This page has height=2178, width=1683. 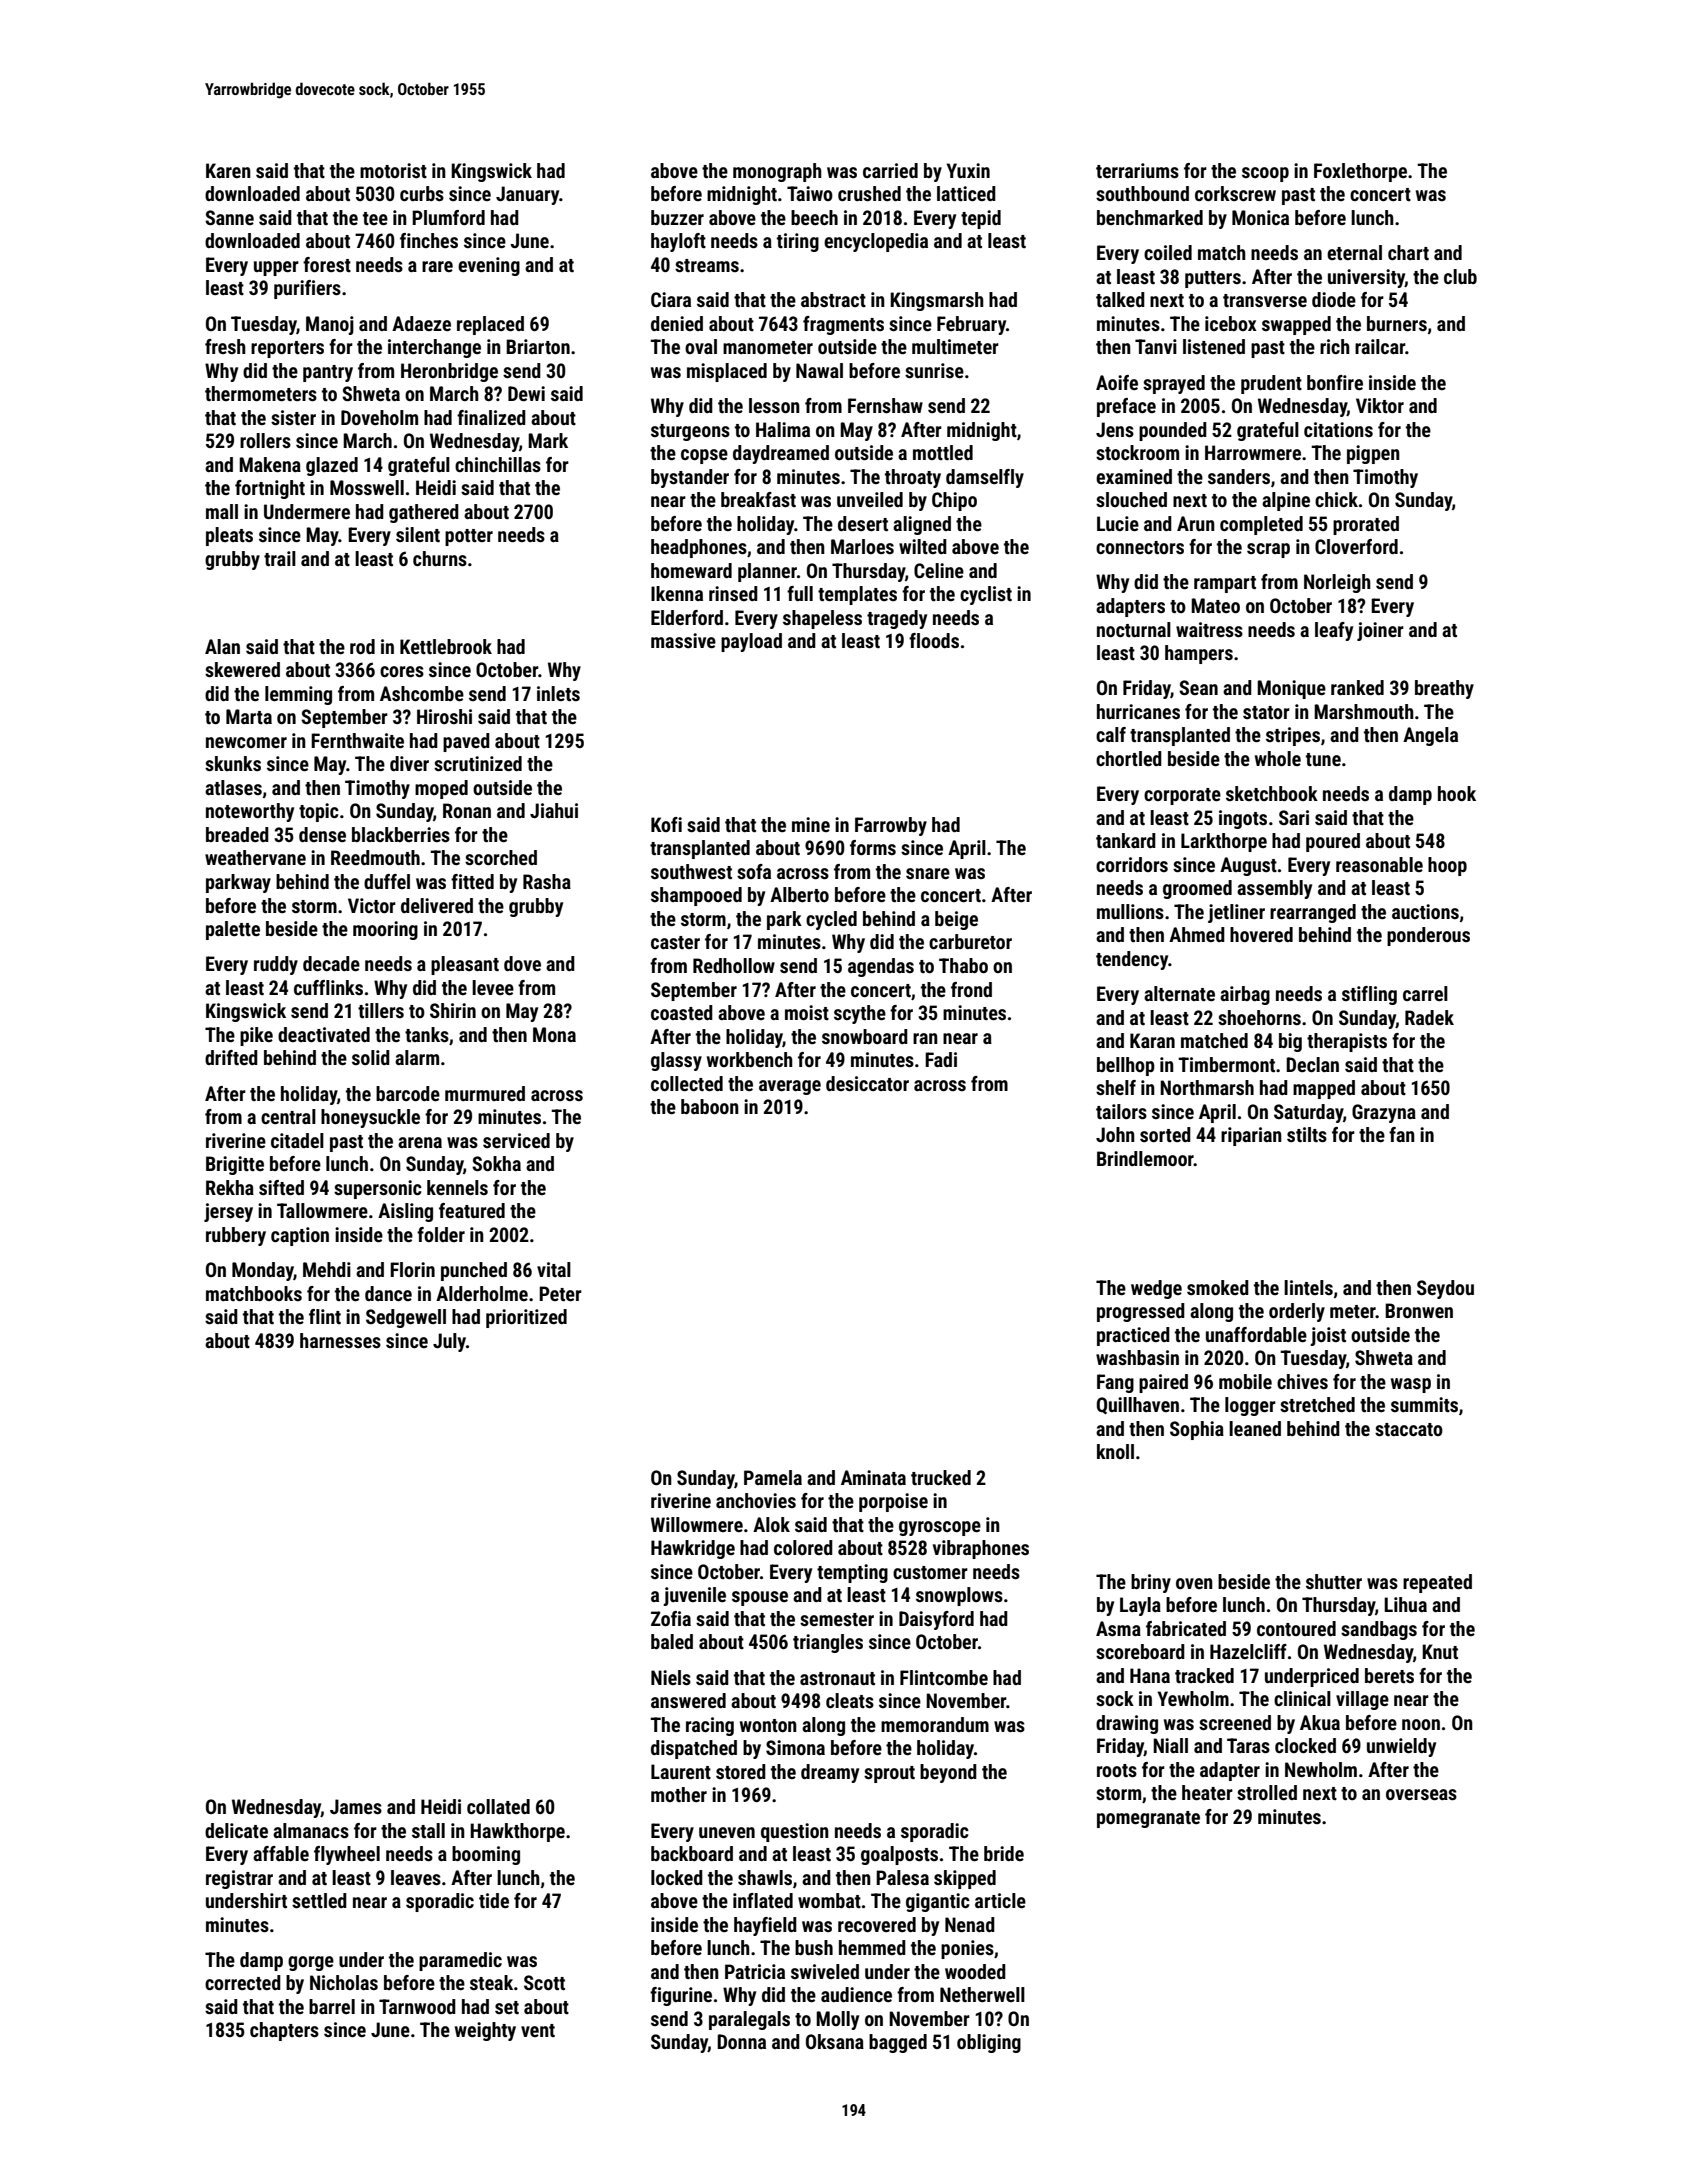 I want to click on Fadi, so click(x=941, y=1059).
